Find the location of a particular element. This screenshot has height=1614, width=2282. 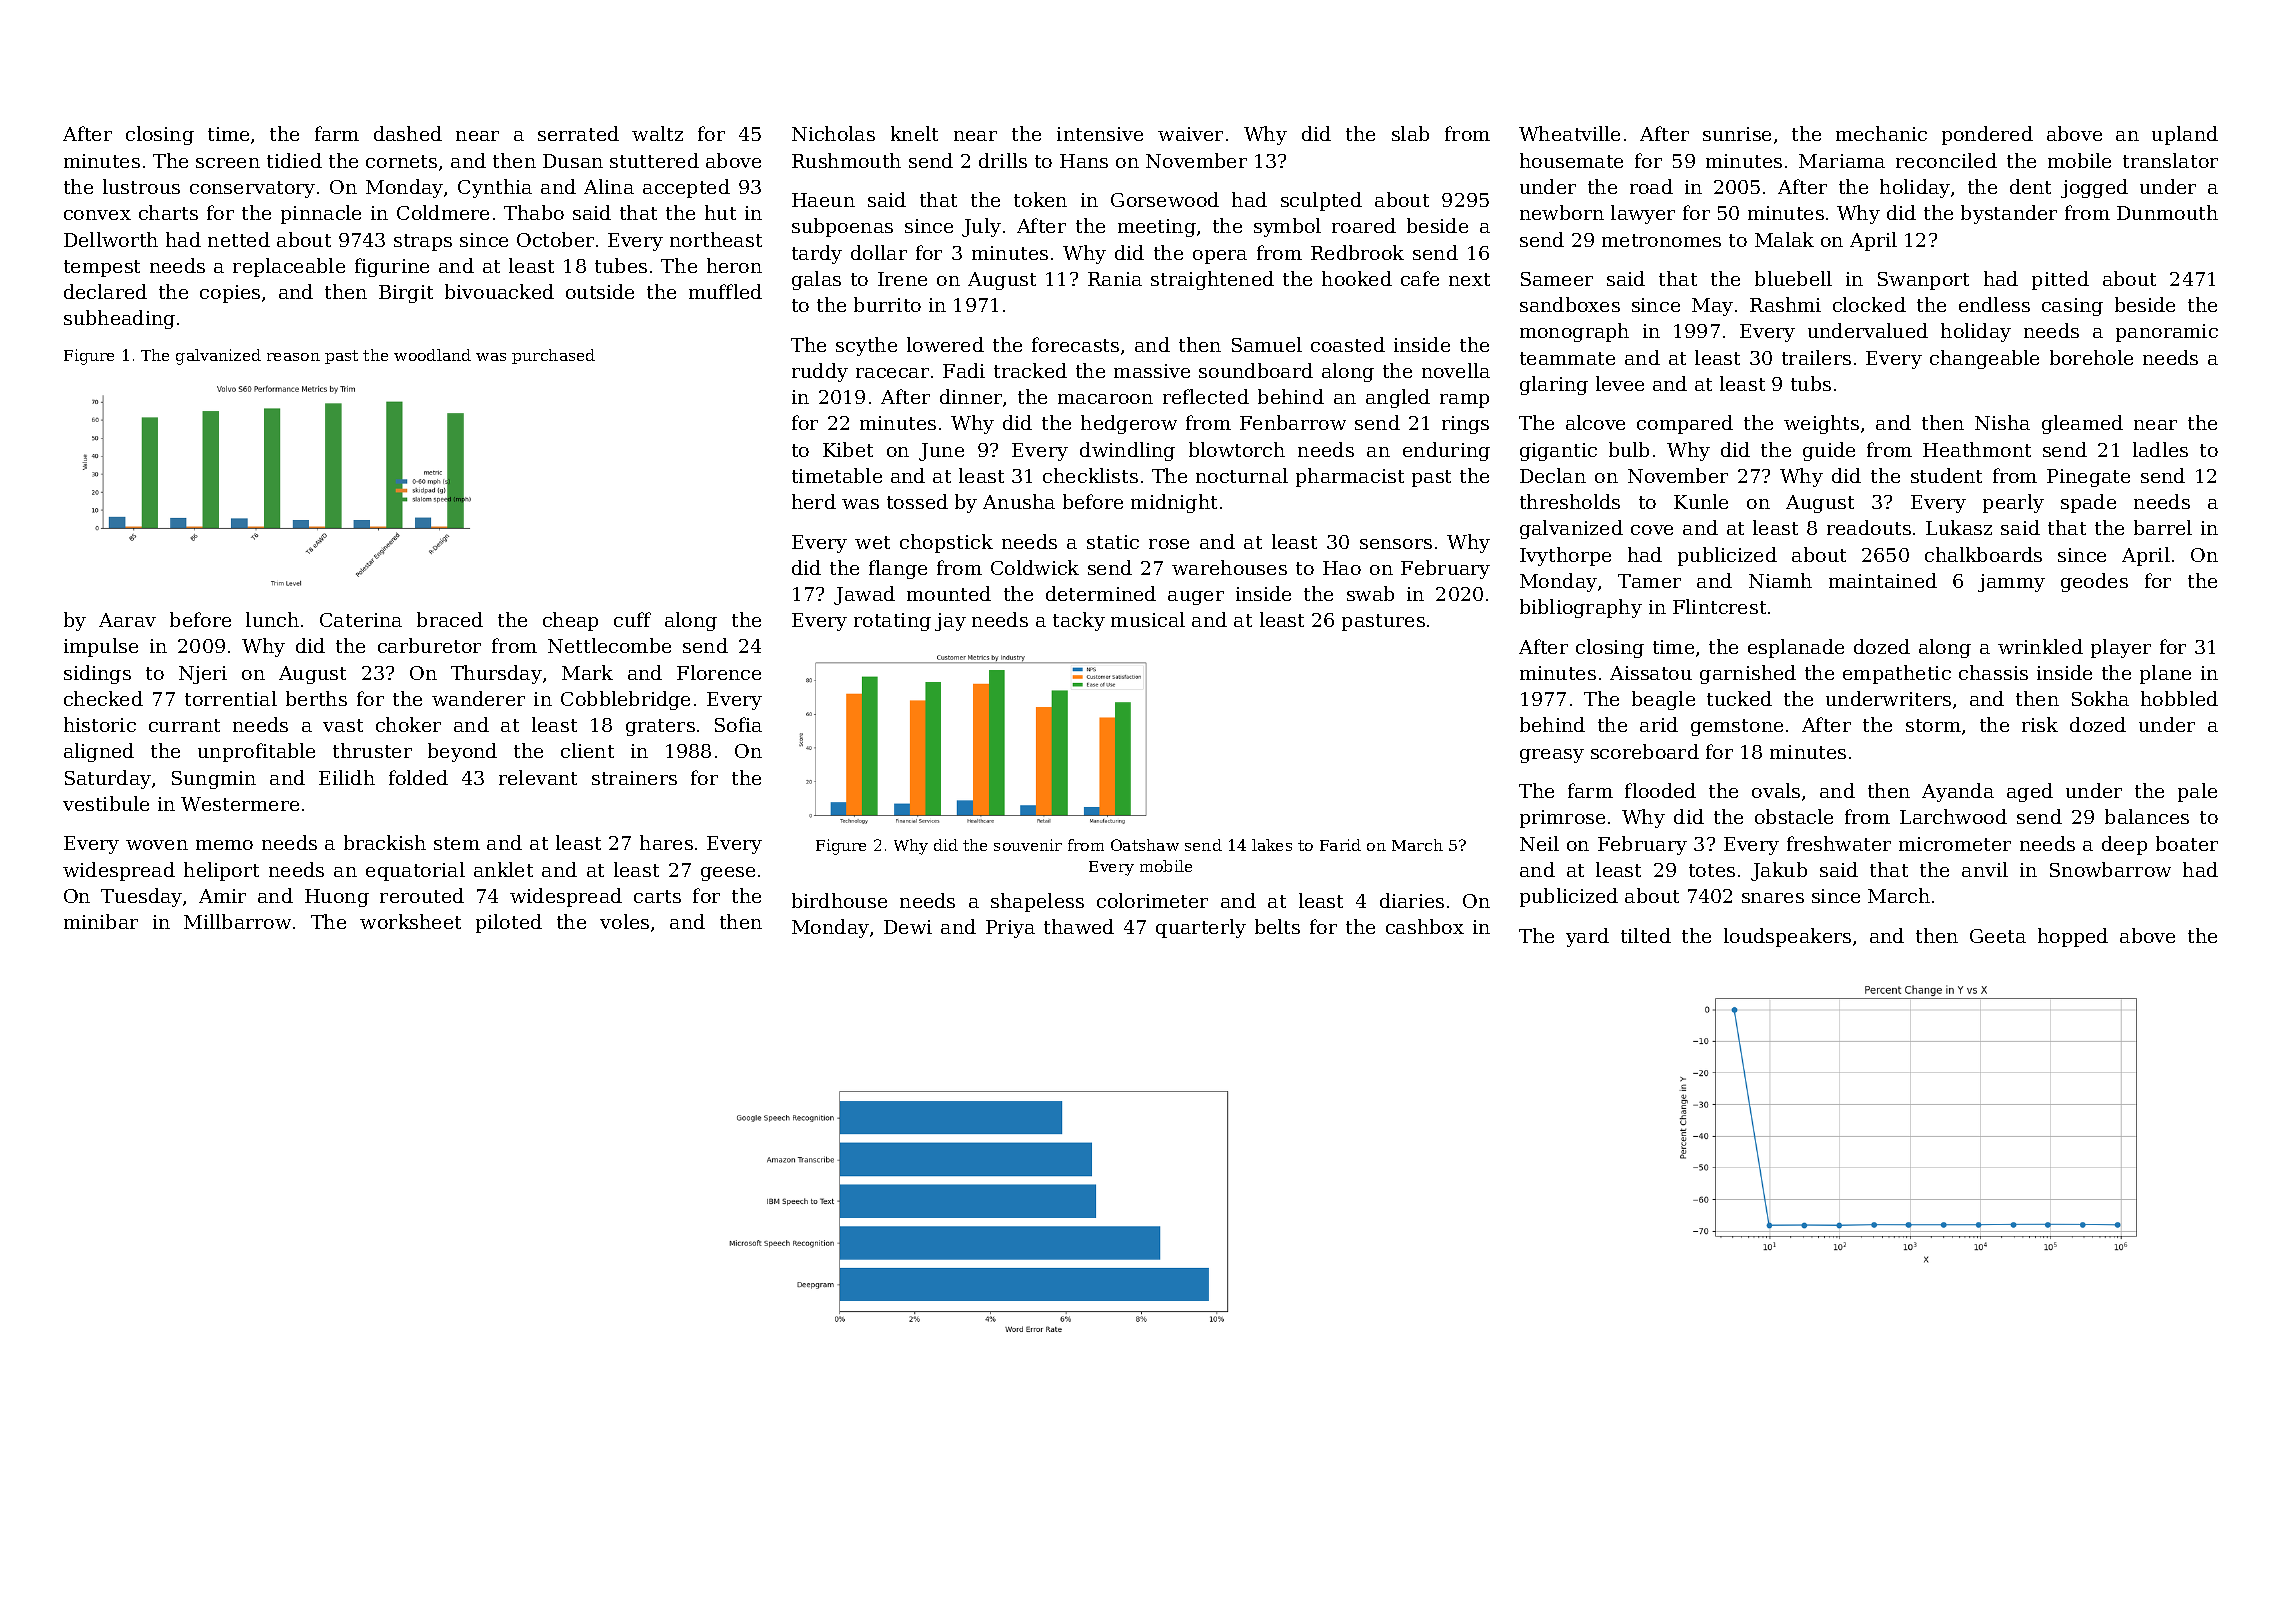

bulb is located at coordinates (1629, 449).
